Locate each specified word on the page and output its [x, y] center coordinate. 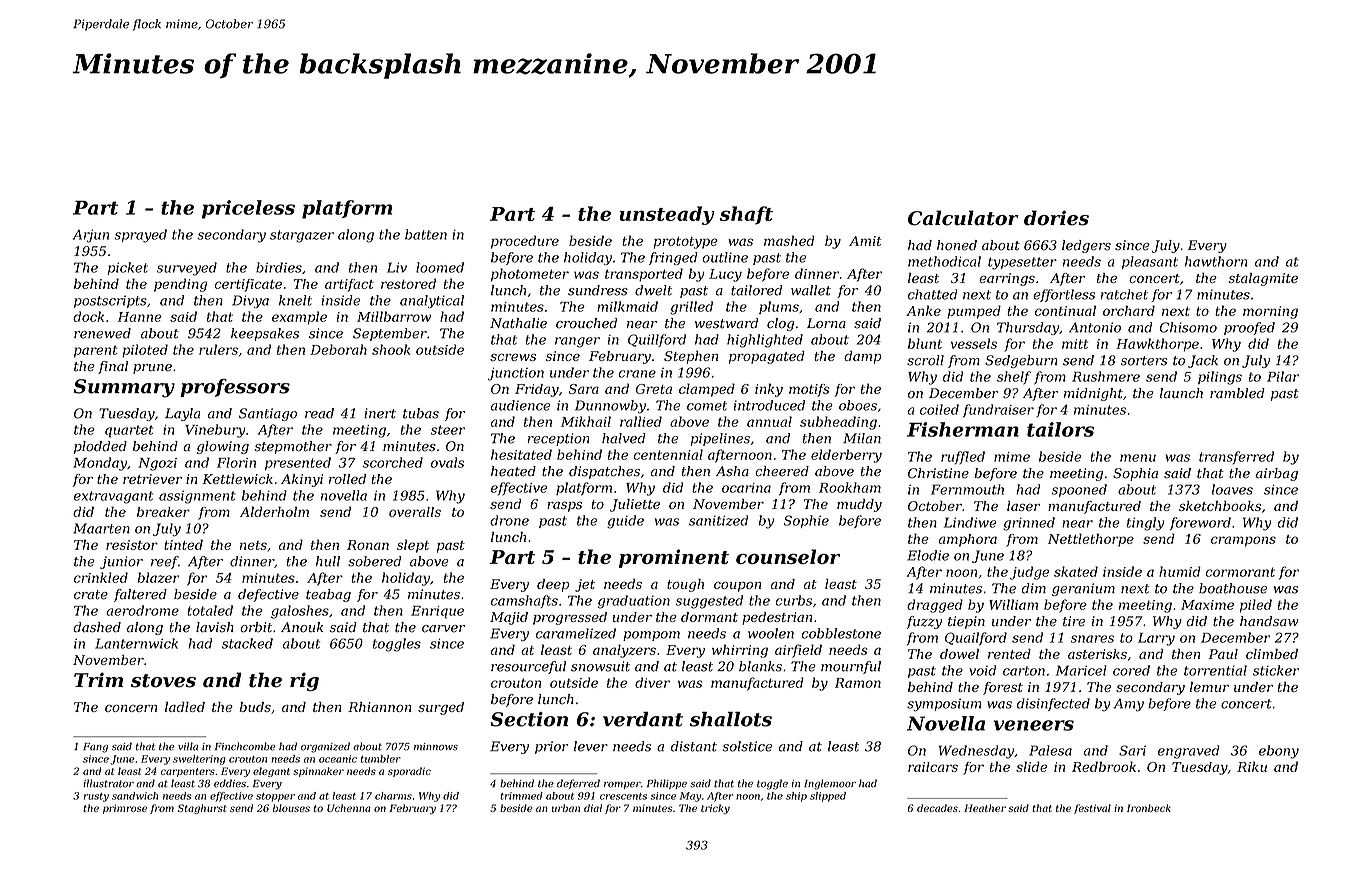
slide [1031, 766]
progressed [570, 618]
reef [164, 562]
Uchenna [349, 808]
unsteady [667, 215]
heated [513, 471]
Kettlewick [237, 479]
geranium [1083, 589]
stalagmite [1263, 279]
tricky [715, 809]
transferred [1236, 457]
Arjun [91, 236]
